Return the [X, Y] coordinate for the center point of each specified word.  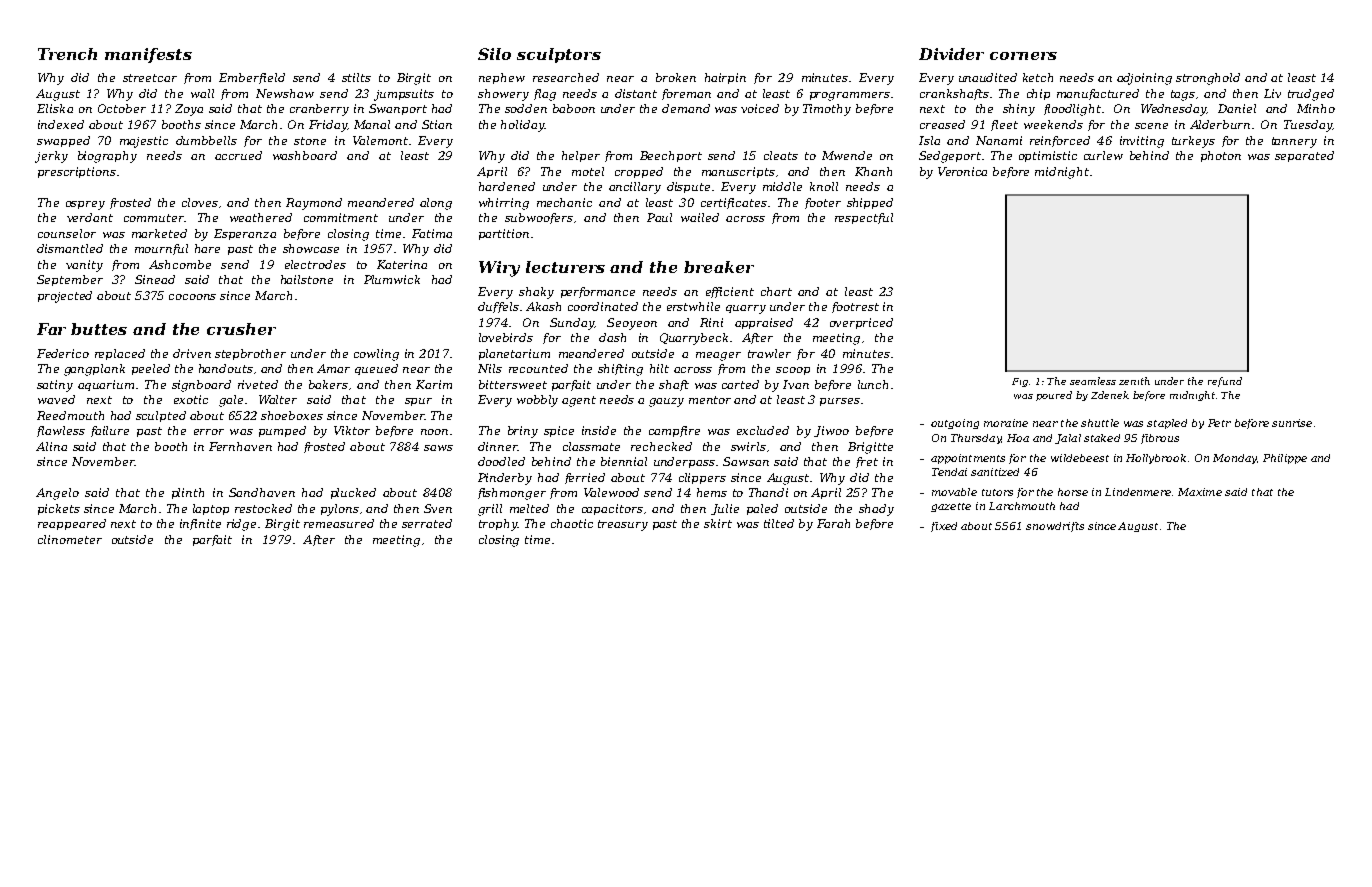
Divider [951, 54]
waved [56, 399]
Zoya [189, 110]
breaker [719, 267]
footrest [855, 307]
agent [579, 401]
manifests [148, 55]
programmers [850, 96]
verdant [90, 217]
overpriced [861, 323]
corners [1023, 56]
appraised [764, 323]
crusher [241, 329]
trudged [1311, 95]
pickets [59, 509]
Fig [1020, 382]
